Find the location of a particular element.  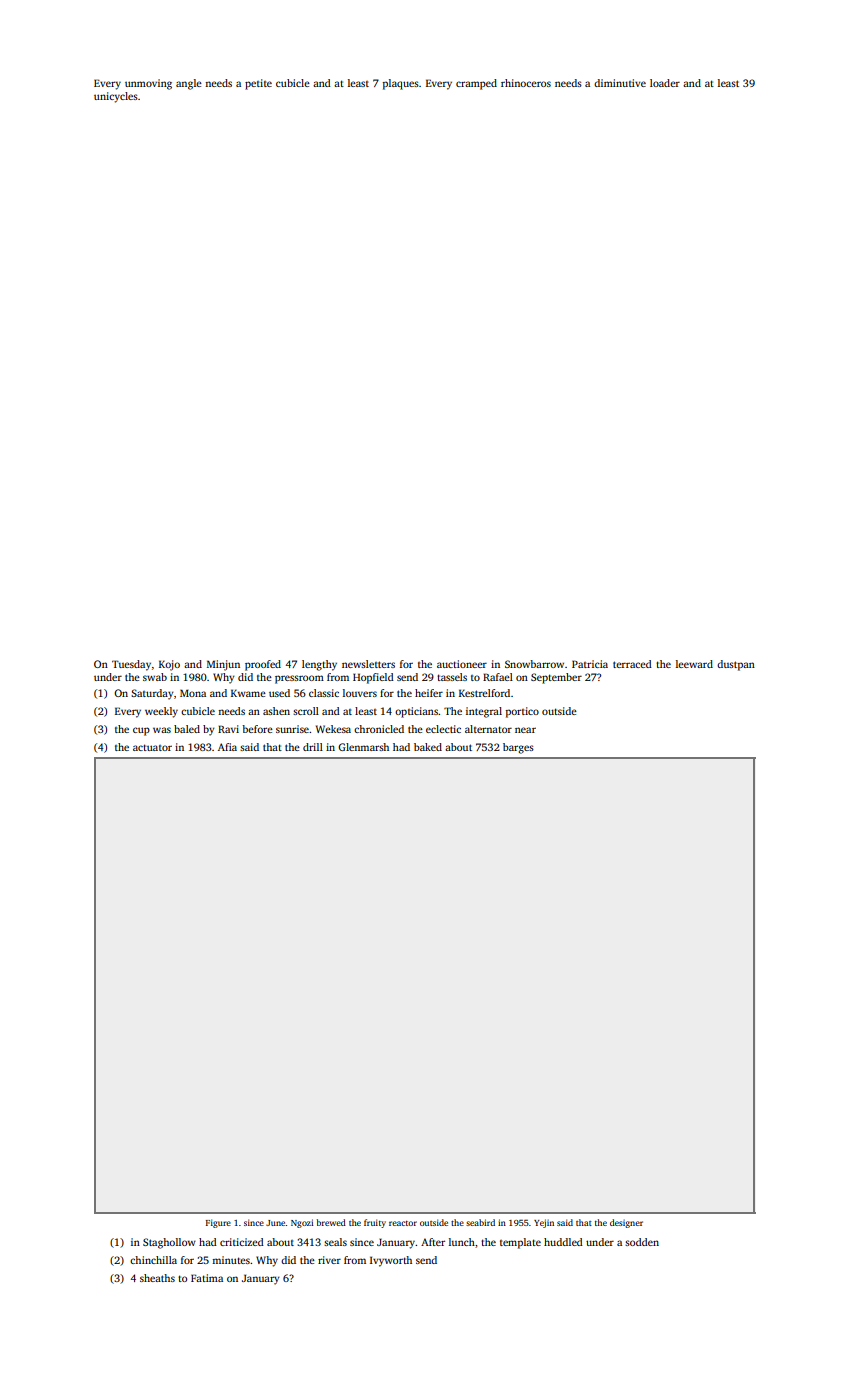

dustpan is located at coordinates (736, 665).
